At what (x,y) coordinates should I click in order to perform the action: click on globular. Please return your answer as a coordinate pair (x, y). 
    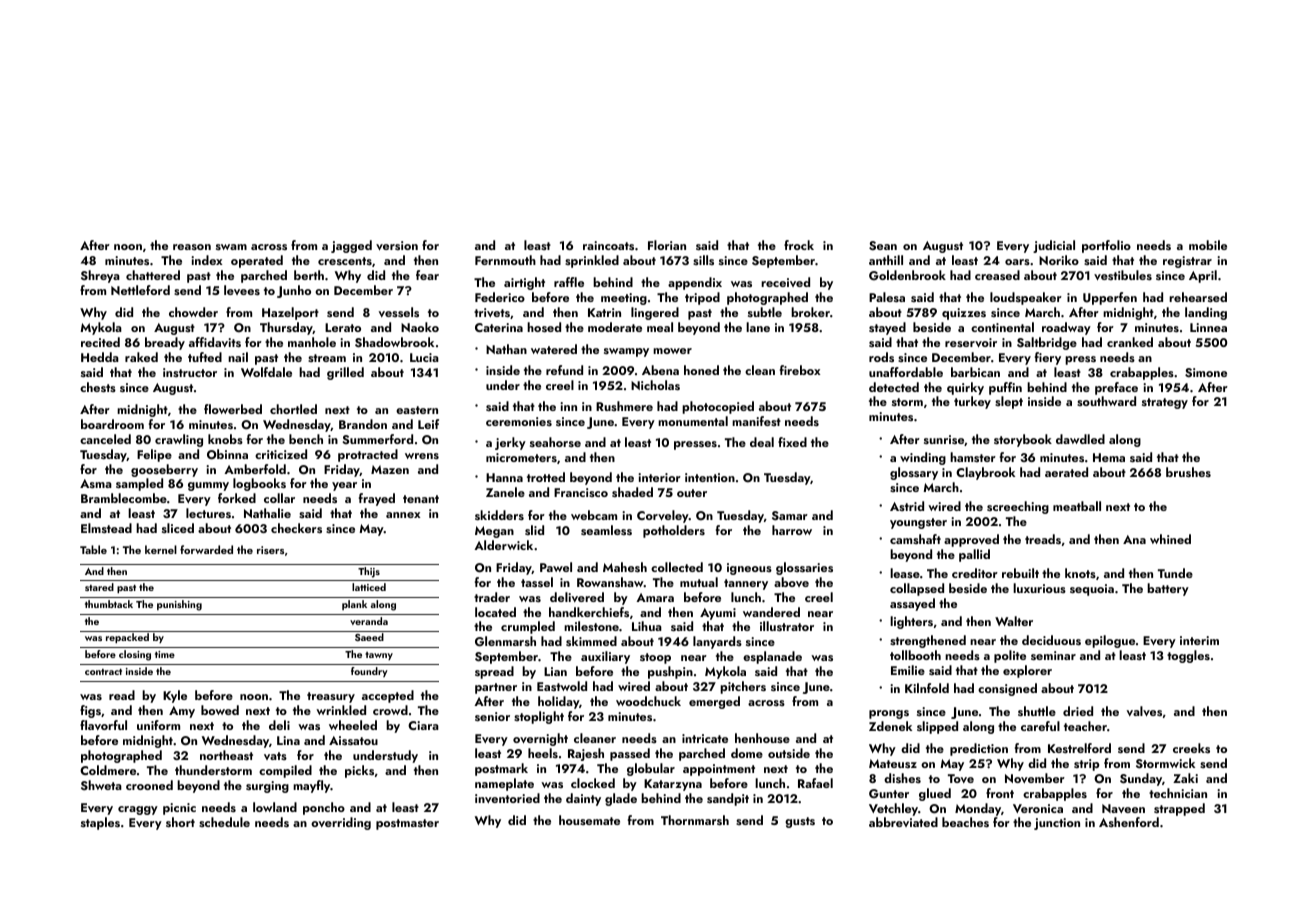
    Looking at the image, I should click on (651, 769).
